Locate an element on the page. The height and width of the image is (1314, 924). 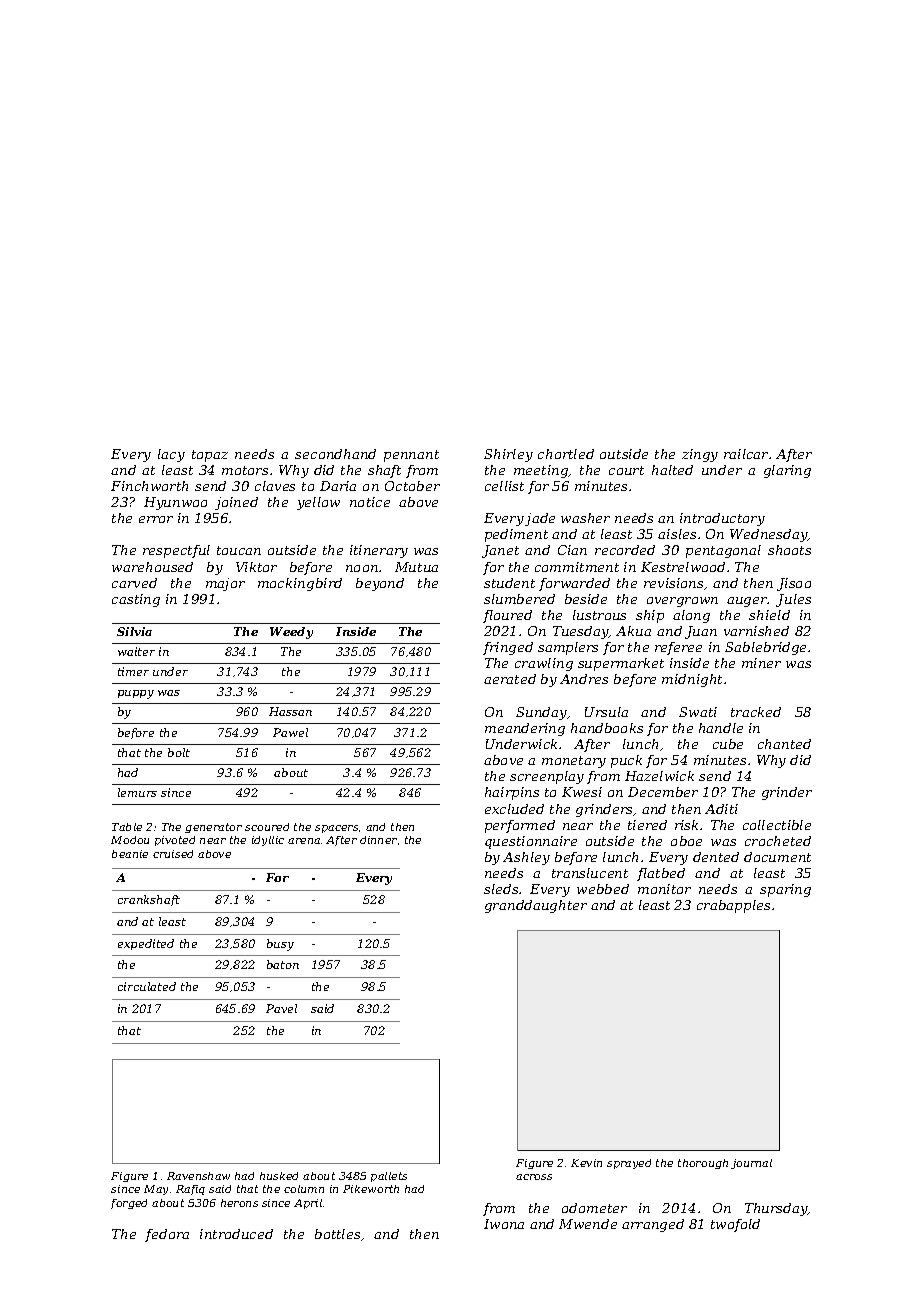
generator is located at coordinates (213, 828).
